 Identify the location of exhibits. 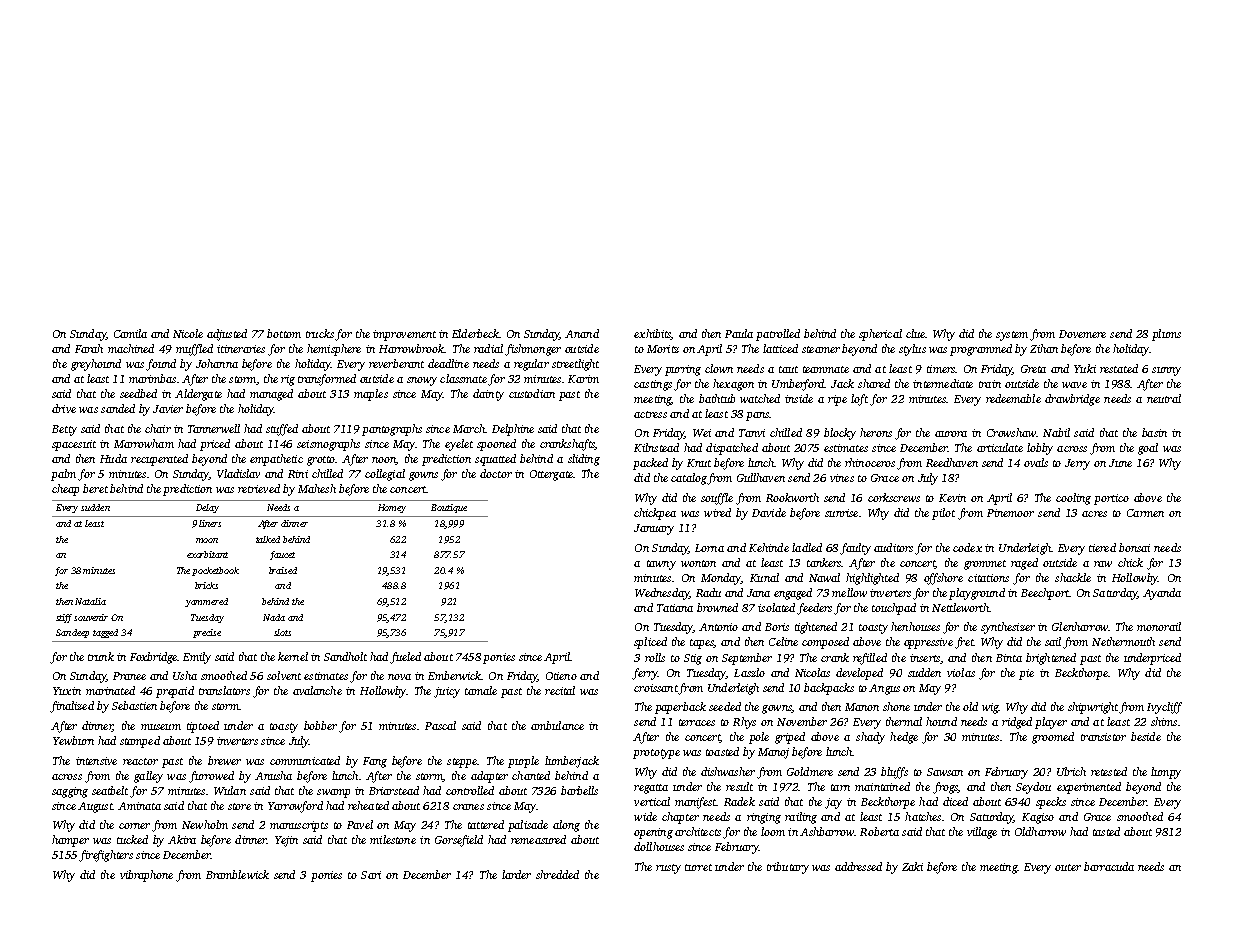
(652, 334).
